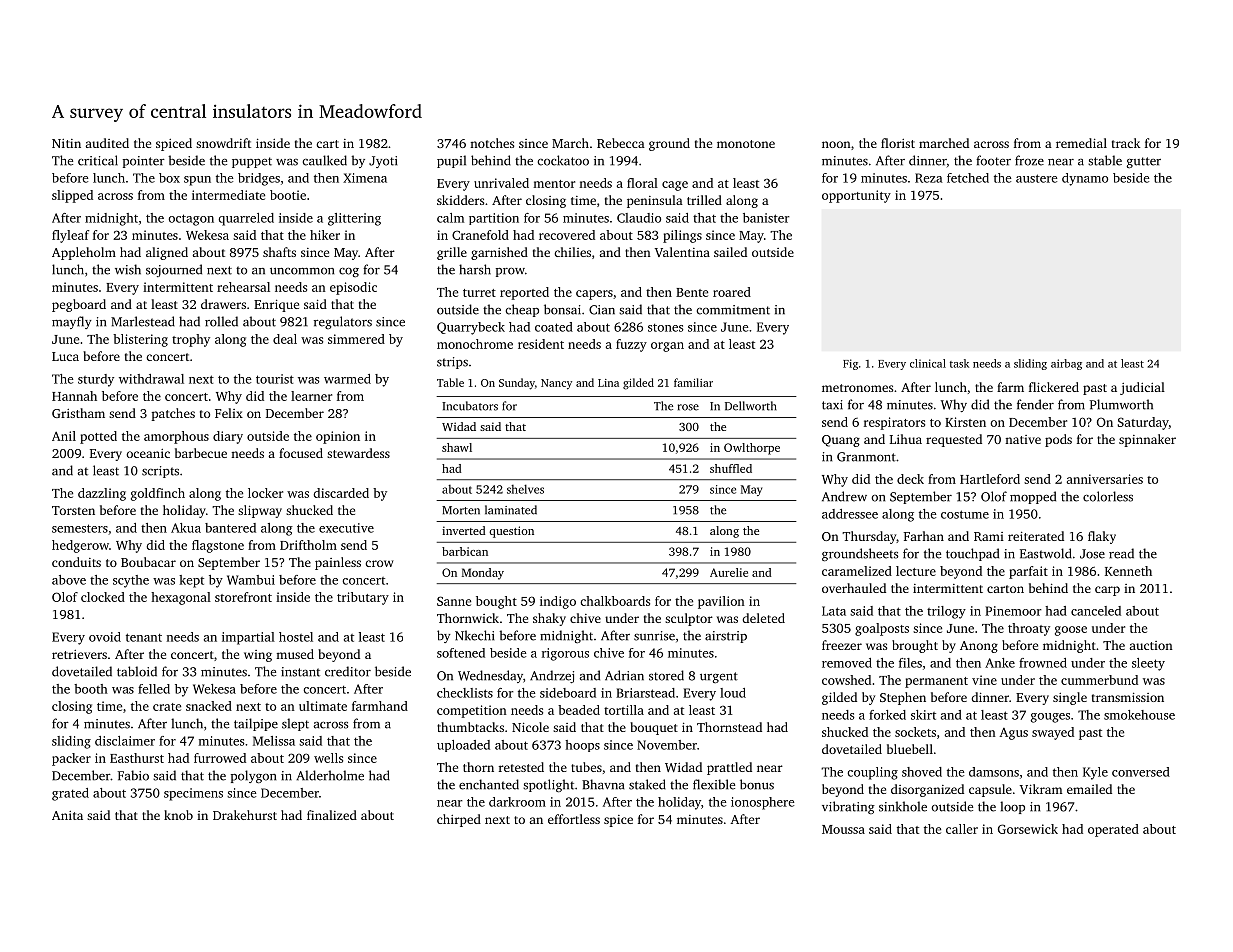 This screenshot has width=1233, height=952. What do you see at coordinates (729, 572) in the screenshot?
I see `Aurelie` at bounding box center [729, 572].
